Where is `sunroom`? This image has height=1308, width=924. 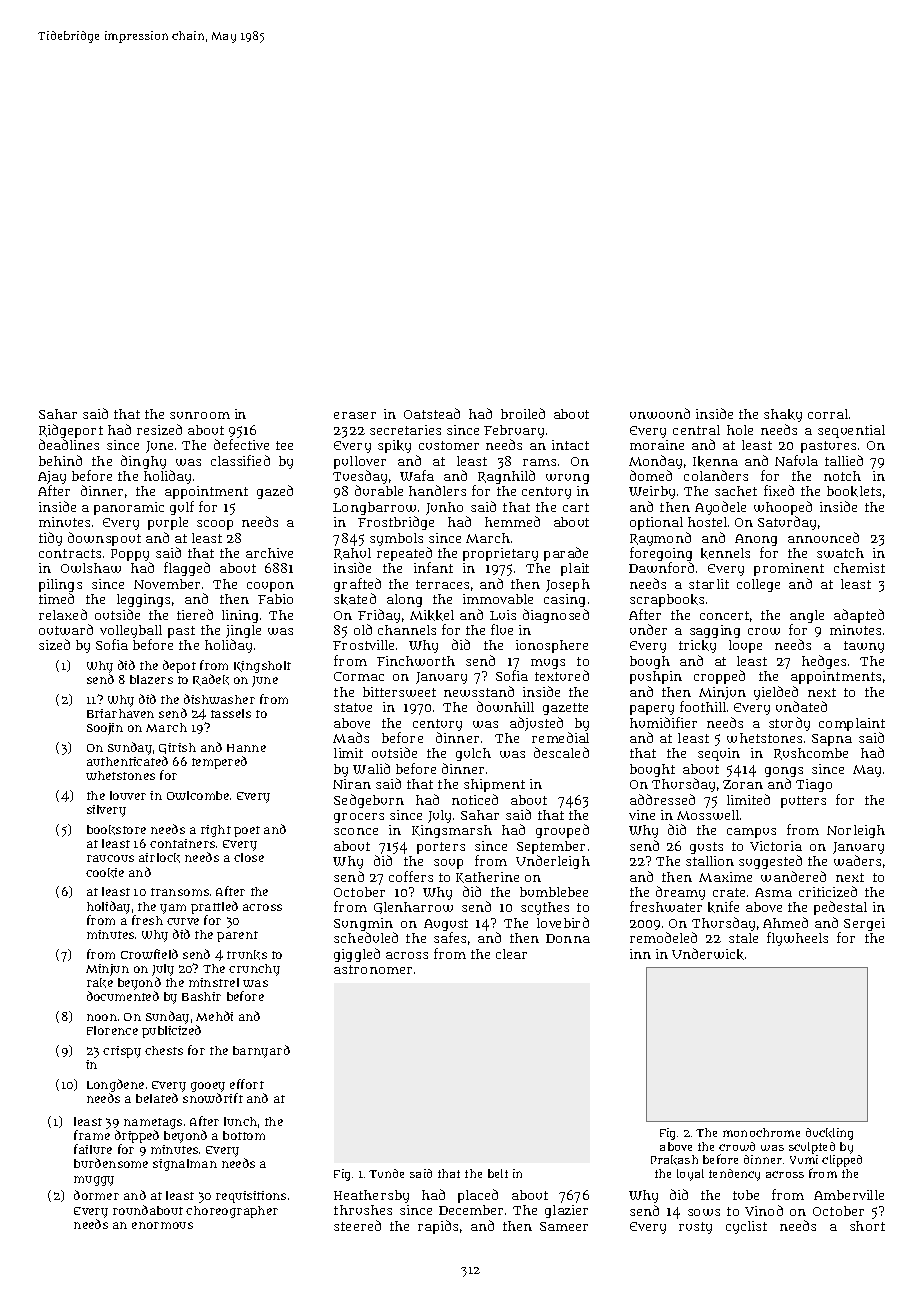
sunroom is located at coordinates (200, 415).
